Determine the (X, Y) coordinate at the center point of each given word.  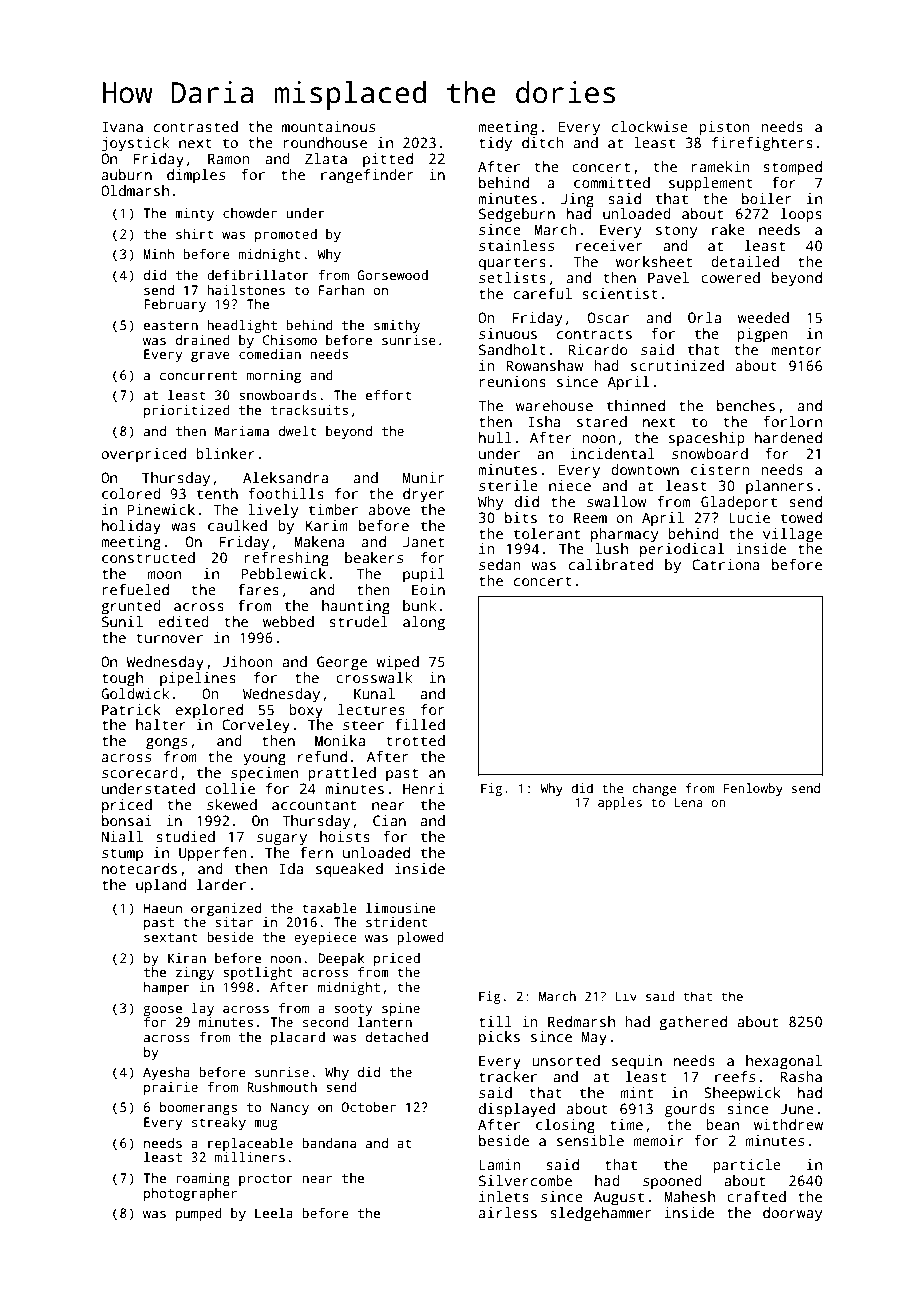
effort (389, 395)
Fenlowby (753, 789)
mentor (796, 350)
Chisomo (290, 340)
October (369, 1107)
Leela (274, 1213)
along (424, 623)
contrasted (196, 126)
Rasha (801, 1076)
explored (209, 711)
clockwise (650, 126)
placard (298, 1038)
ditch (543, 142)
